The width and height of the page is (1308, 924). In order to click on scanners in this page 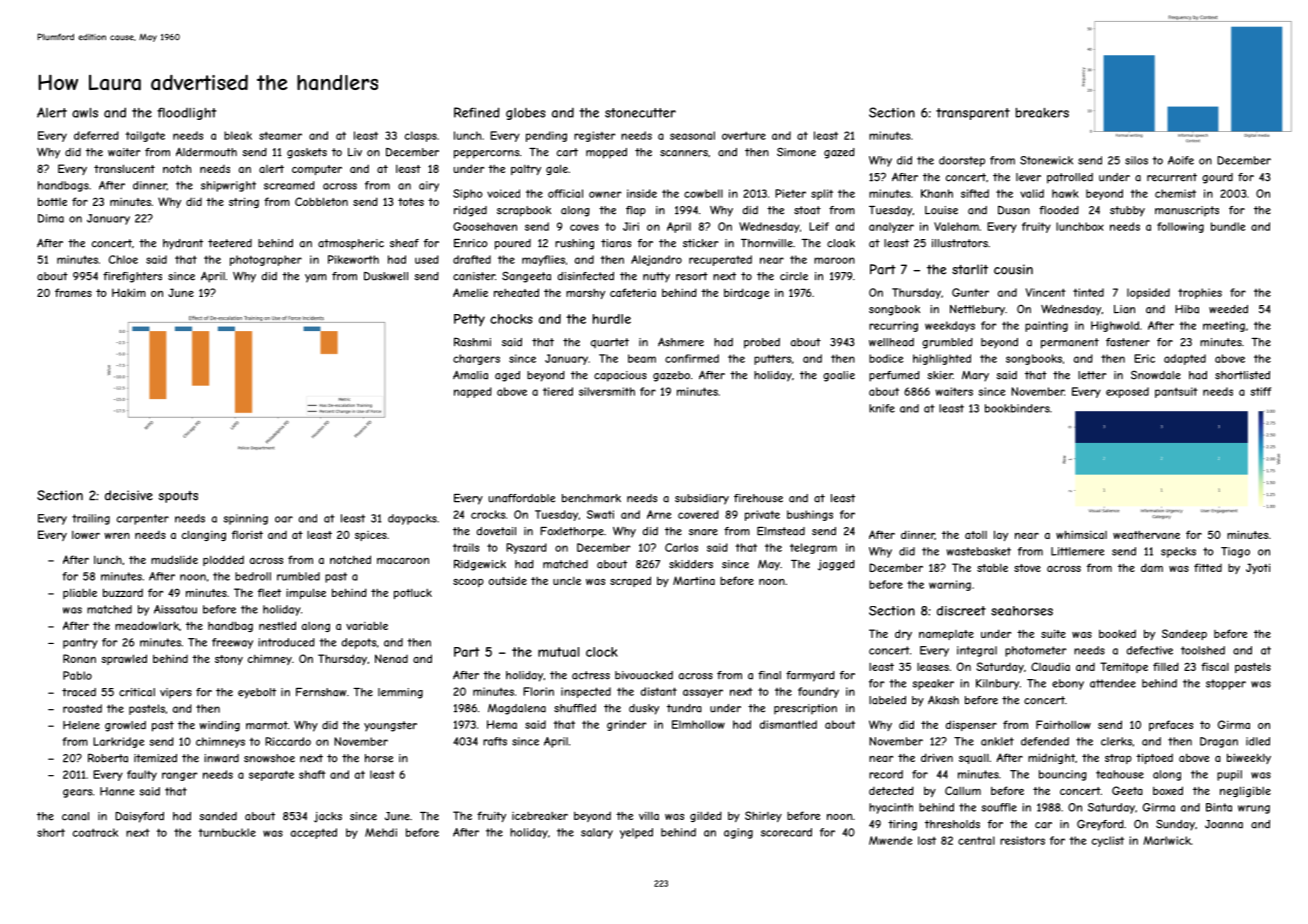, I will do `click(684, 153)`.
